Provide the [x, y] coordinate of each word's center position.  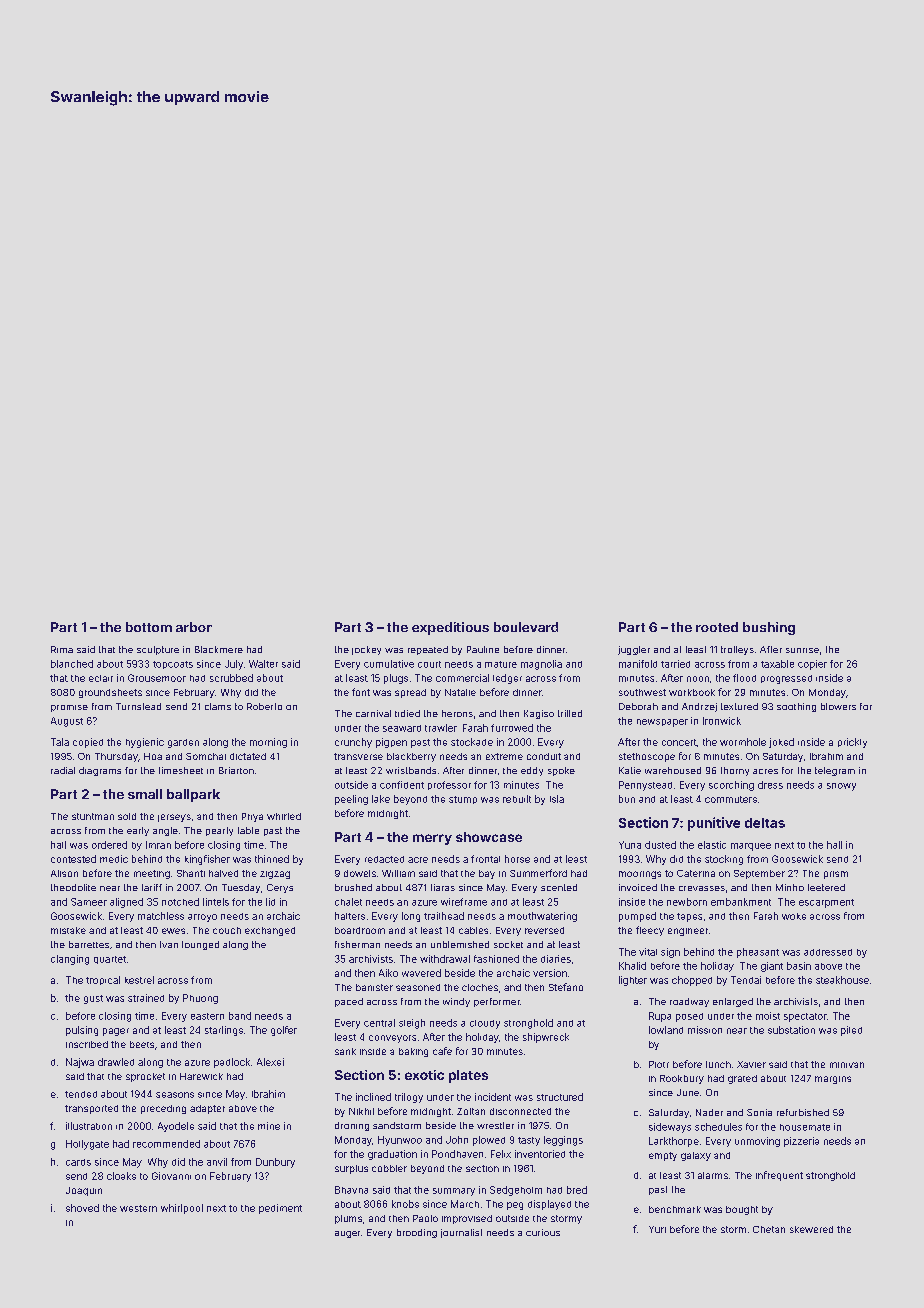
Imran [158, 845]
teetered [826, 887]
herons [457, 713]
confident [402, 785]
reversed [544, 930]
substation [791, 1030]
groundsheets [110, 693]
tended [81, 1094]
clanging [70, 960]
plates [468, 1076]
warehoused [673, 770]
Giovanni [171, 1176]
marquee [751, 847]
